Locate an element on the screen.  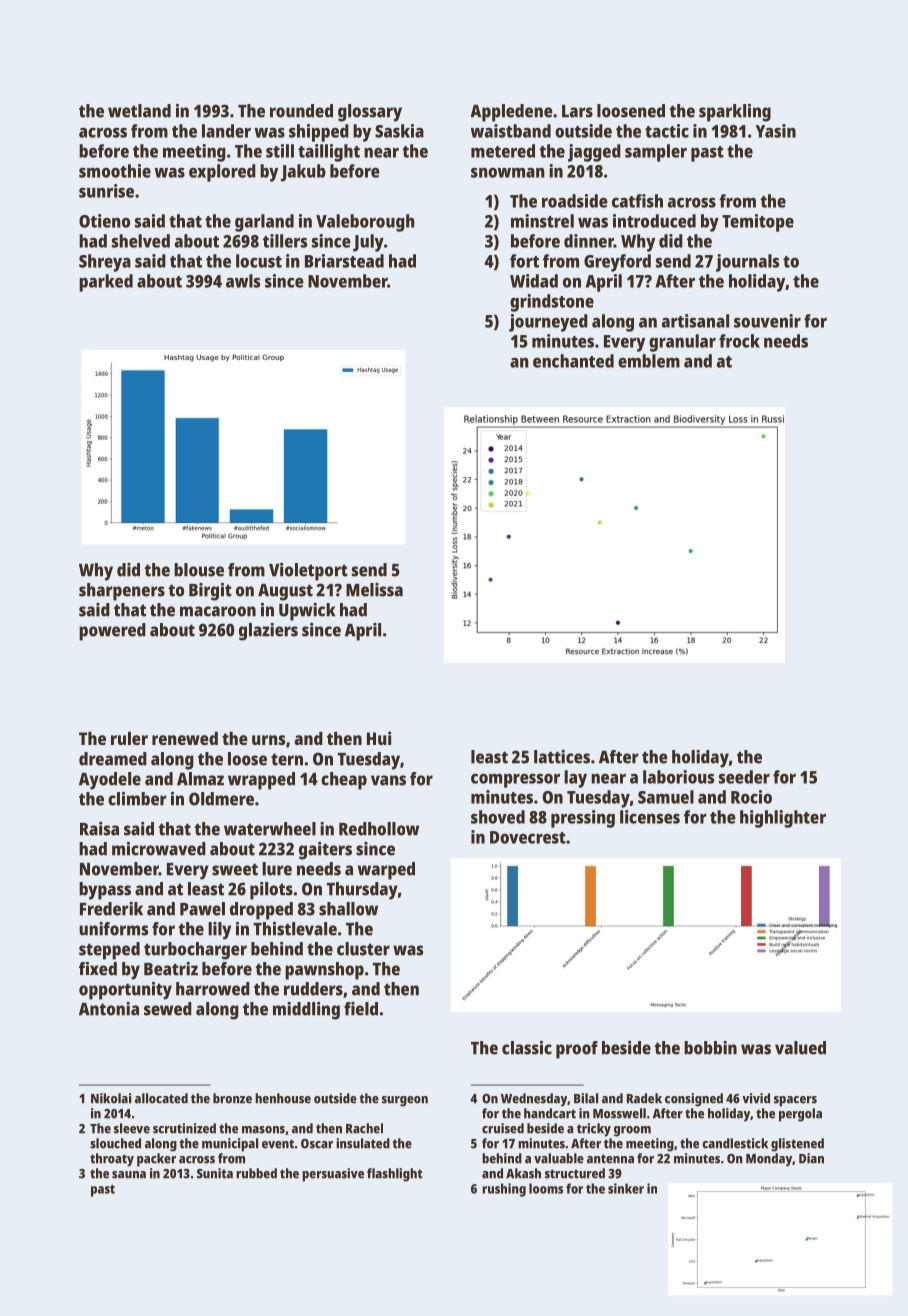
locust is located at coordinates (259, 261).
